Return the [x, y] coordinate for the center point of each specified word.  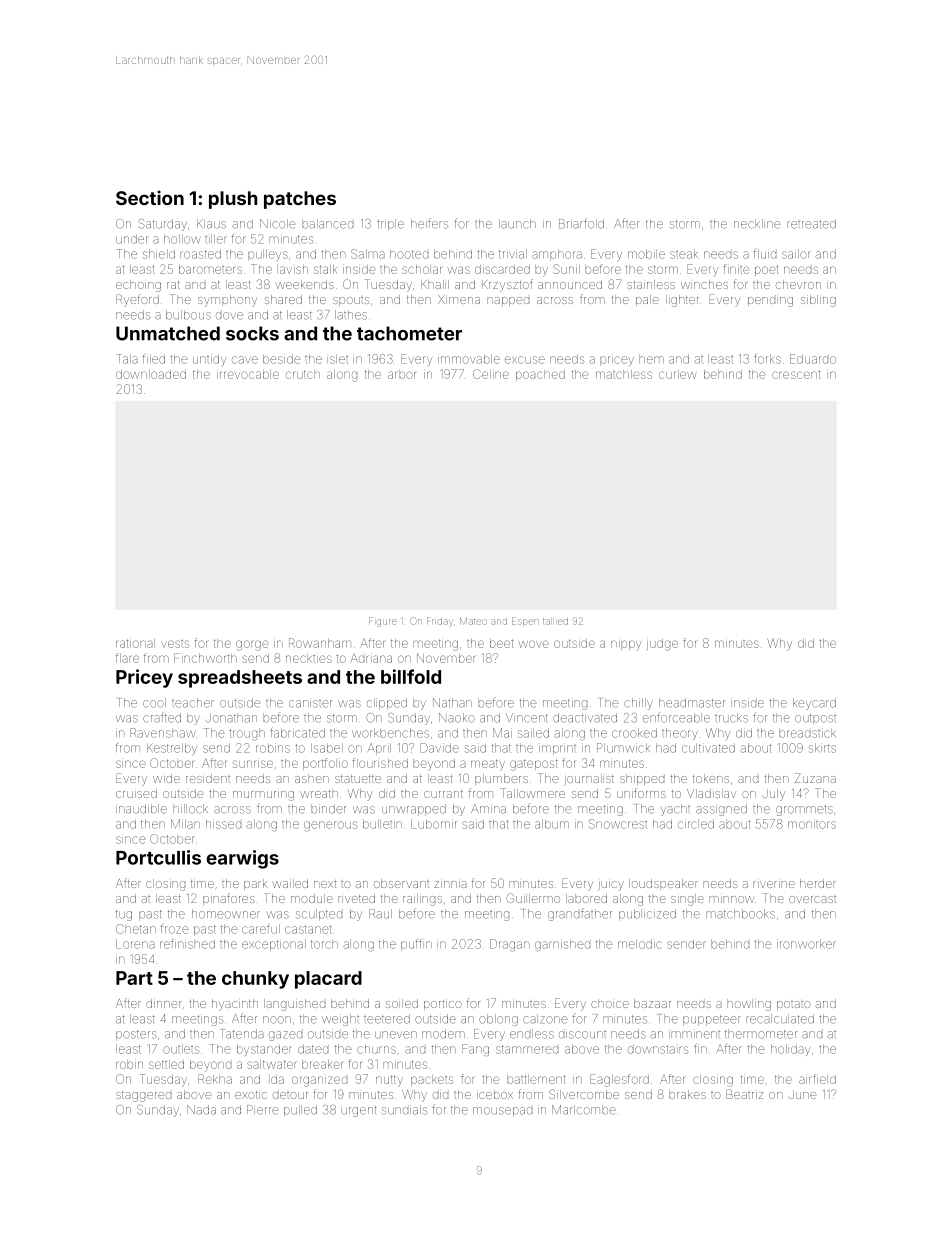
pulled [300, 1110]
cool [154, 703]
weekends [304, 284]
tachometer [409, 333]
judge [662, 645]
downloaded [151, 374]
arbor [402, 374]
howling [749, 1005]
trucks [731, 718]
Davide [439, 748]
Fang [475, 1050]
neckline [757, 224]
